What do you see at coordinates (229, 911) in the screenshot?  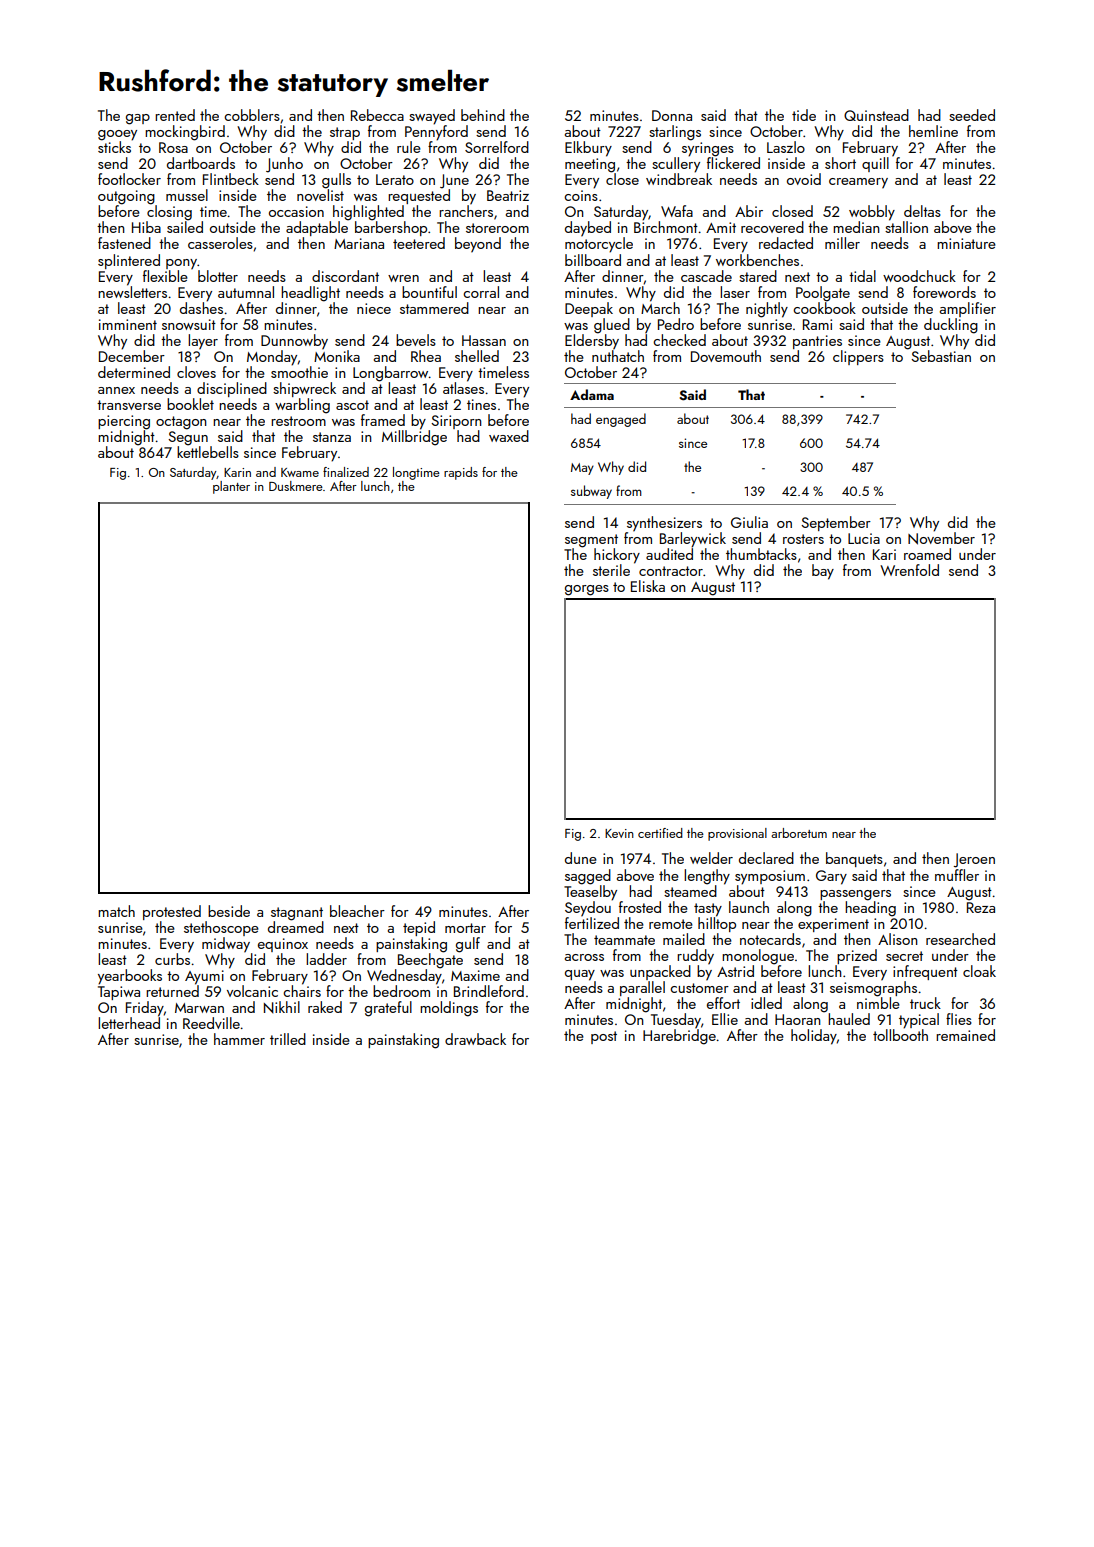 I see `beside` at bounding box center [229, 911].
